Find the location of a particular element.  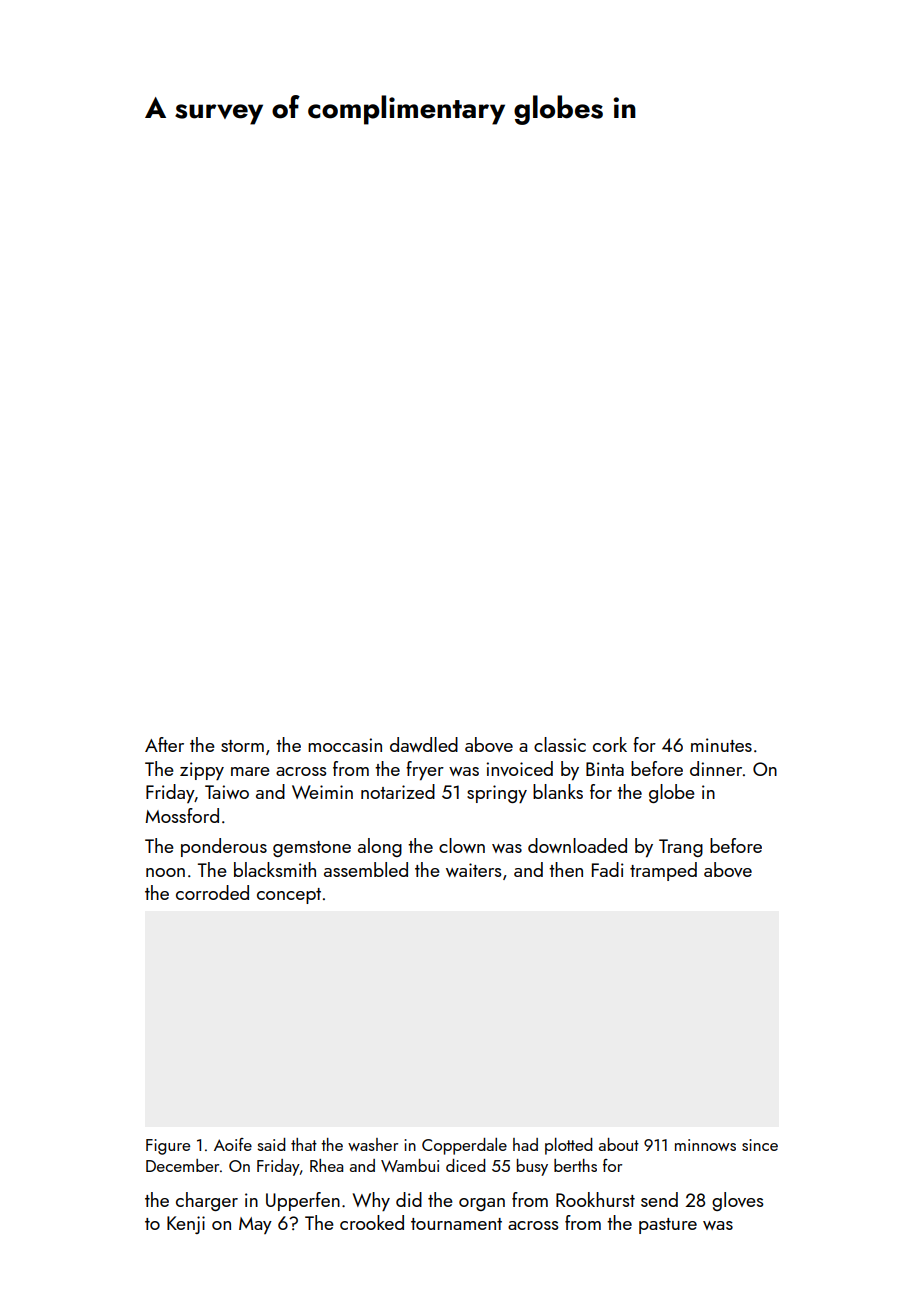

Aoife is located at coordinates (233, 1144).
